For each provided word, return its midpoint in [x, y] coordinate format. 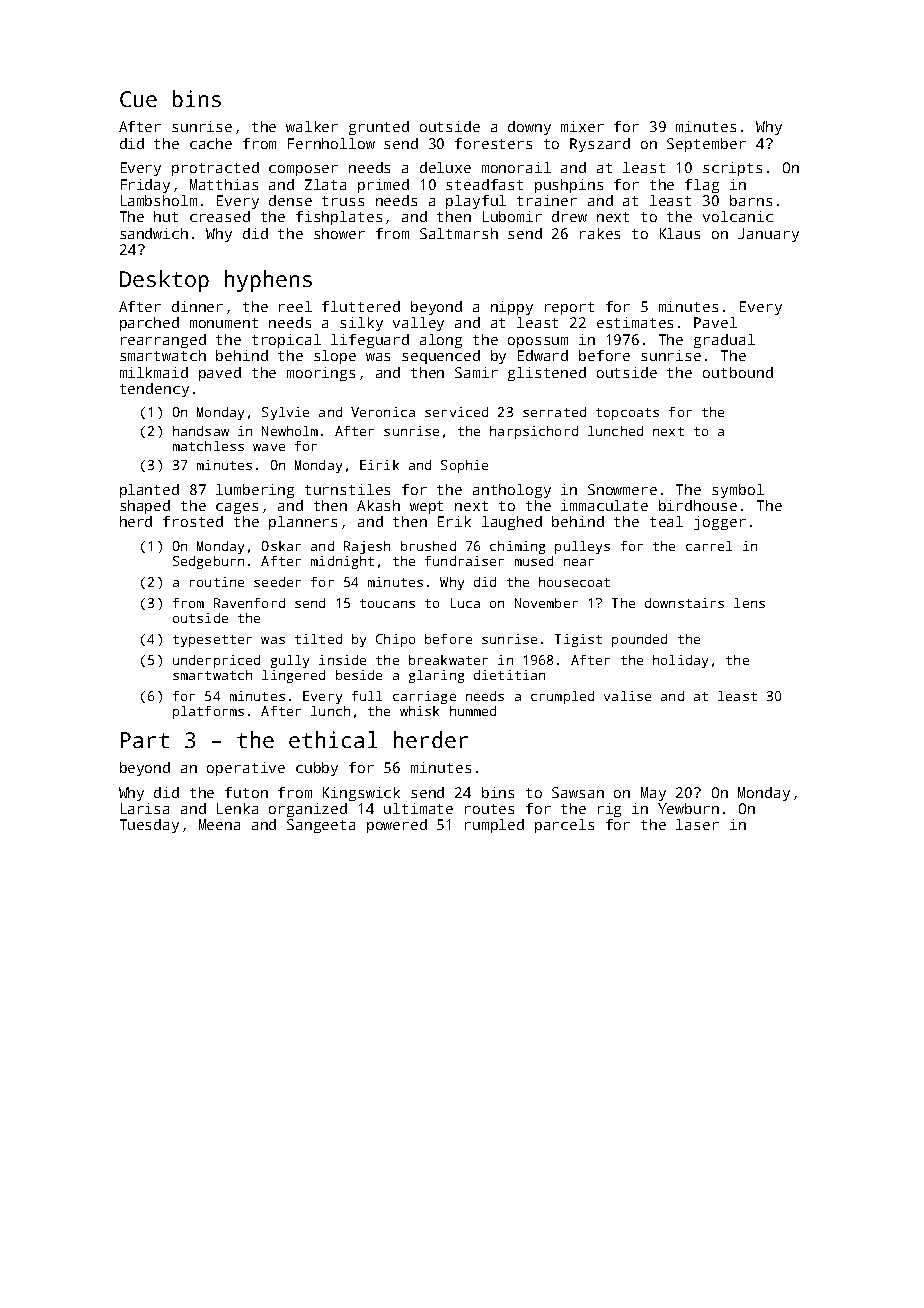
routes [489, 809]
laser [697, 824]
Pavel [715, 322]
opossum [538, 342]
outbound [738, 372]
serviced [456, 412]
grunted [379, 128]
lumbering [255, 491]
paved [220, 374]
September [706, 145]
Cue [138, 99]
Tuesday [149, 826]
